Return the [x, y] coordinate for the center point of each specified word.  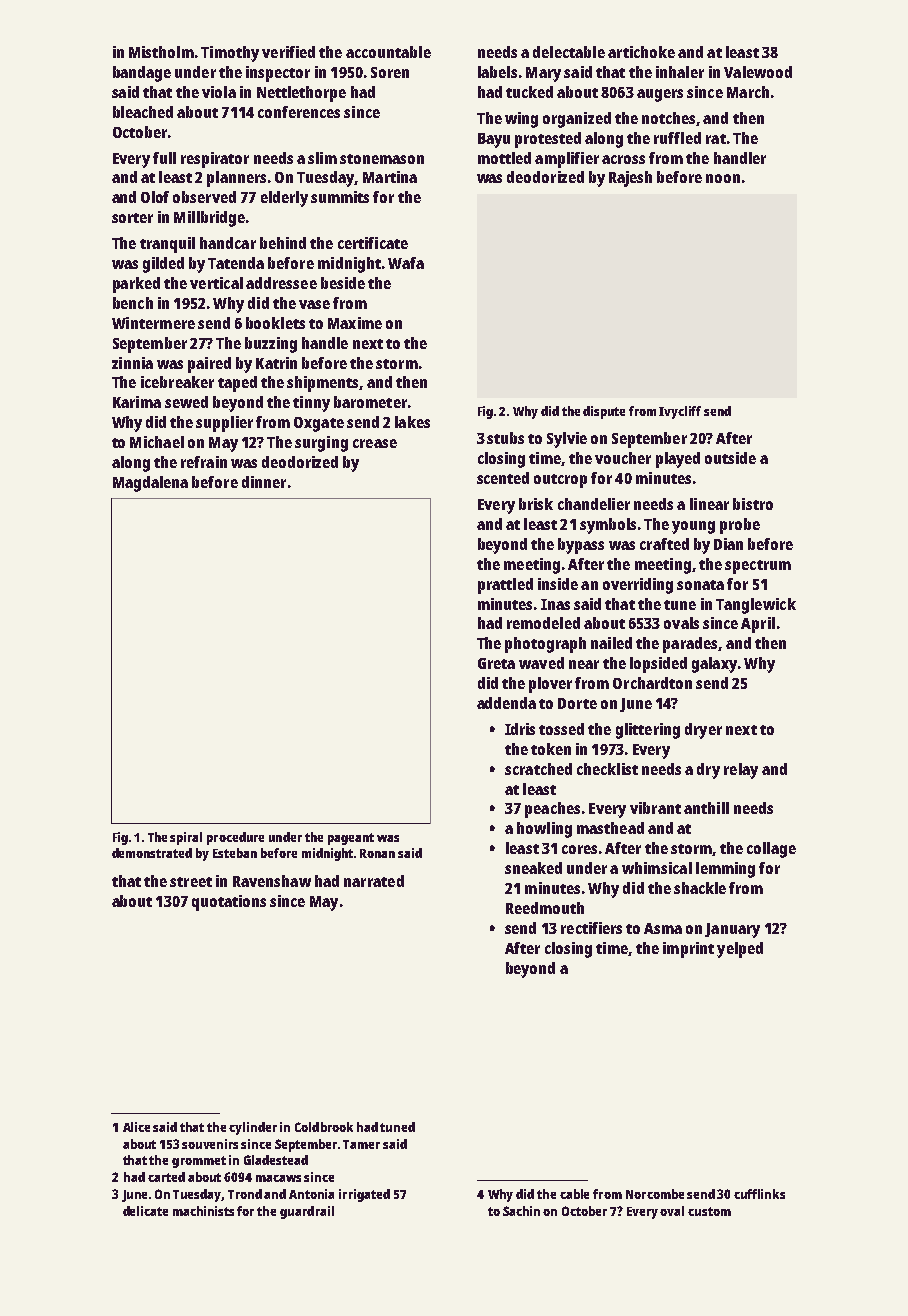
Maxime [355, 323]
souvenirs [210, 1144]
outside [730, 458]
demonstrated [152, 853]
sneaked [533, 868]
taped [237, 384]
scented [503, 478]
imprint [688, 950]
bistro [753, 504]
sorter [132, 218]
